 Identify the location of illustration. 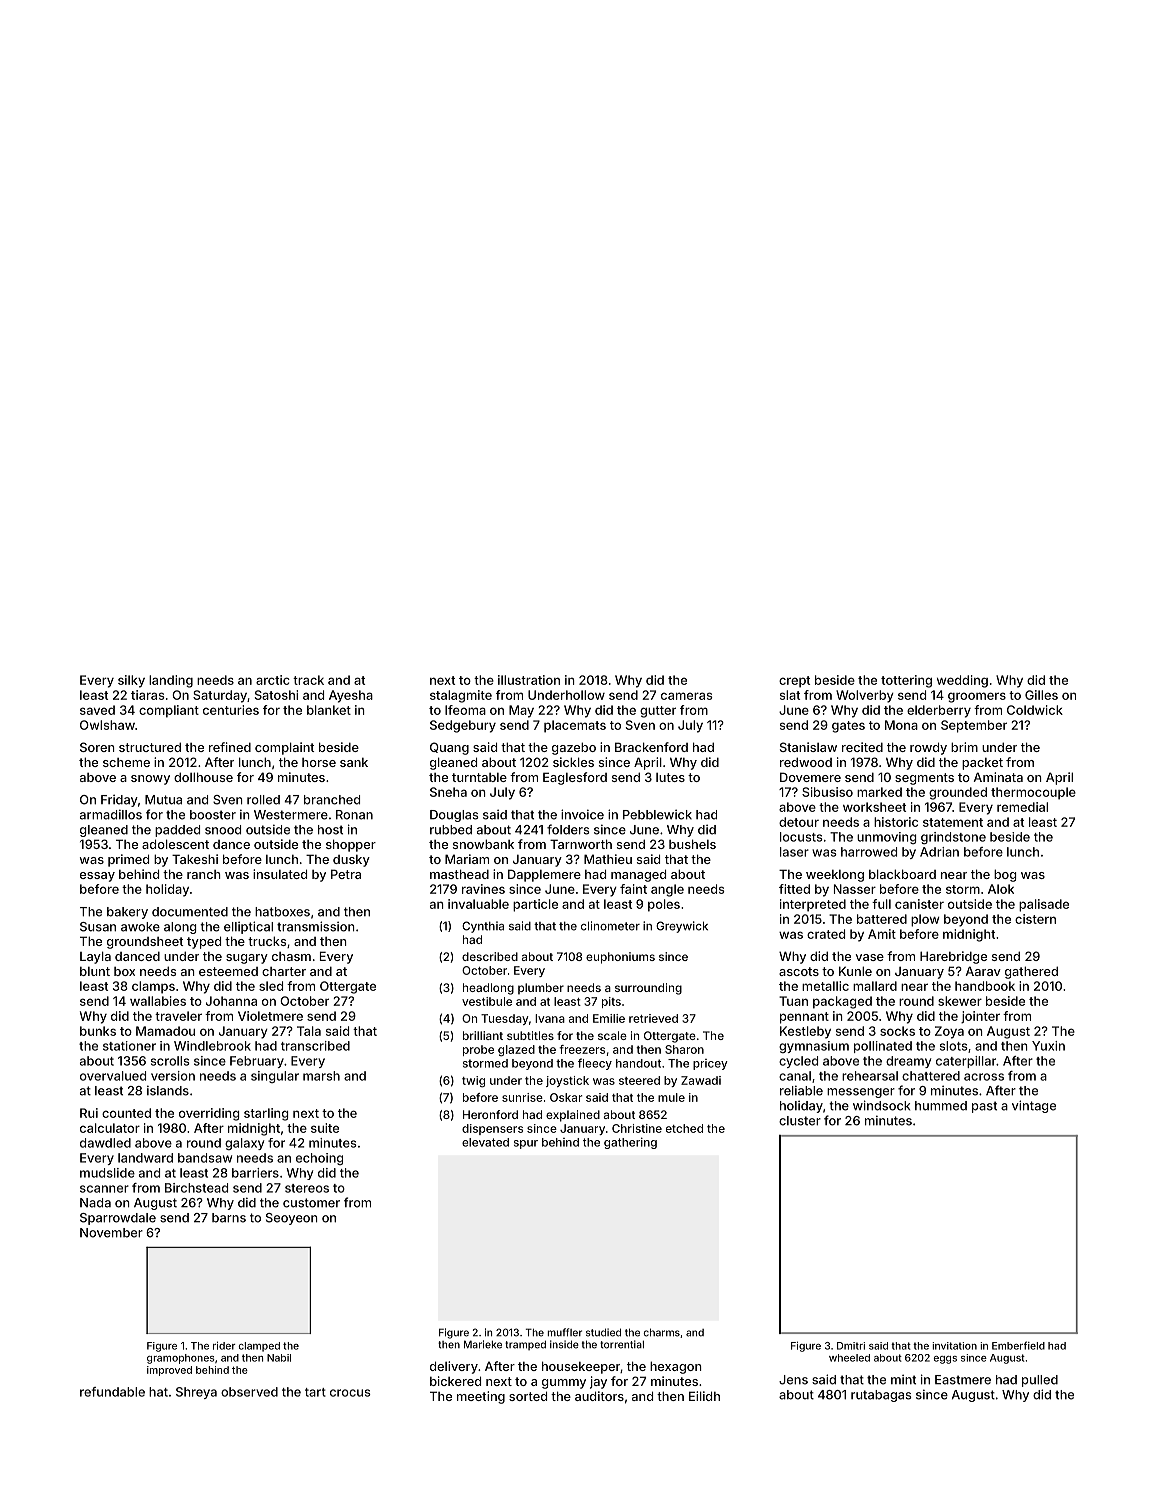
(529, 680).
